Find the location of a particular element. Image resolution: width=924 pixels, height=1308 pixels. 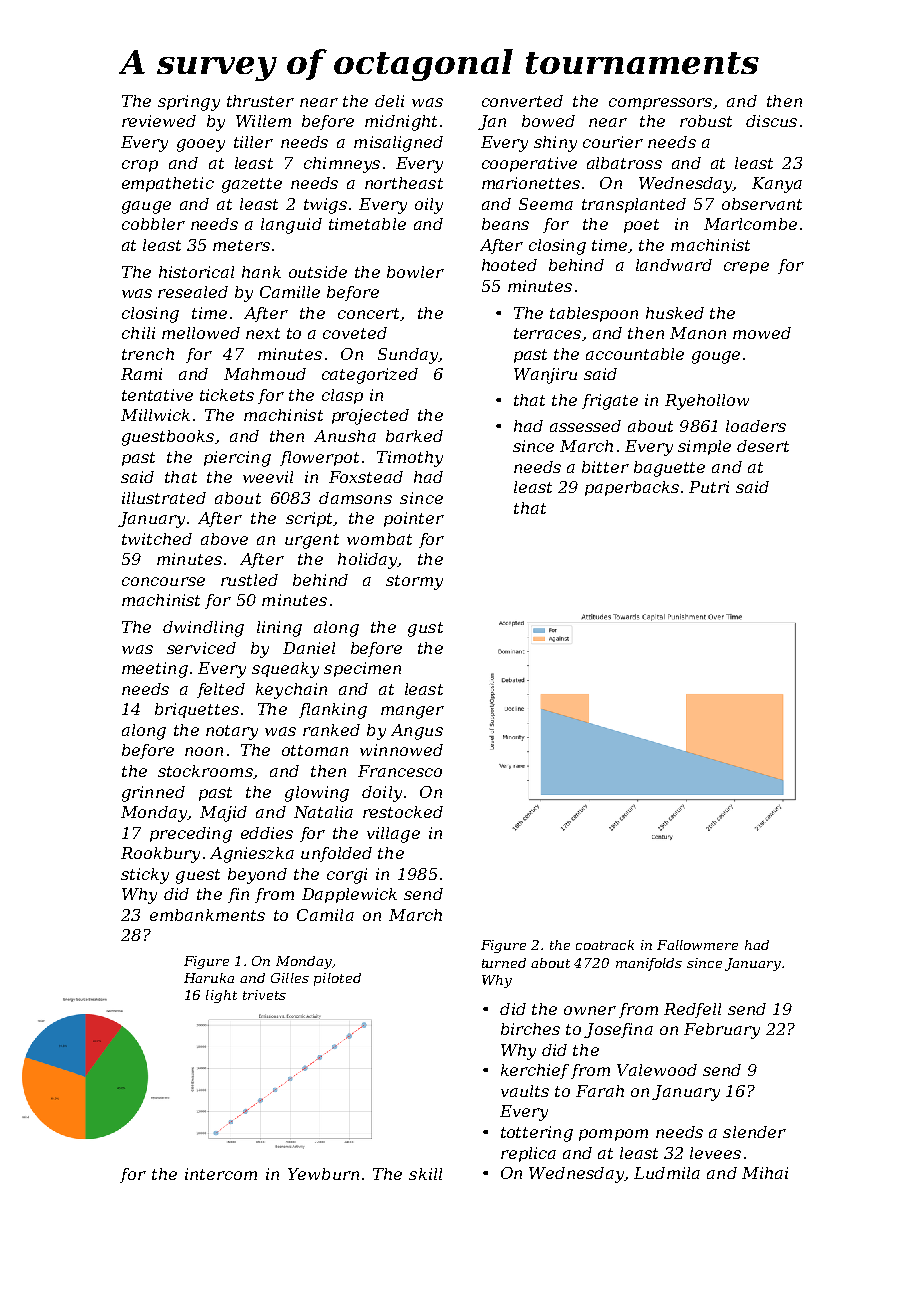

slender is located at coordinates (754, 1132).
